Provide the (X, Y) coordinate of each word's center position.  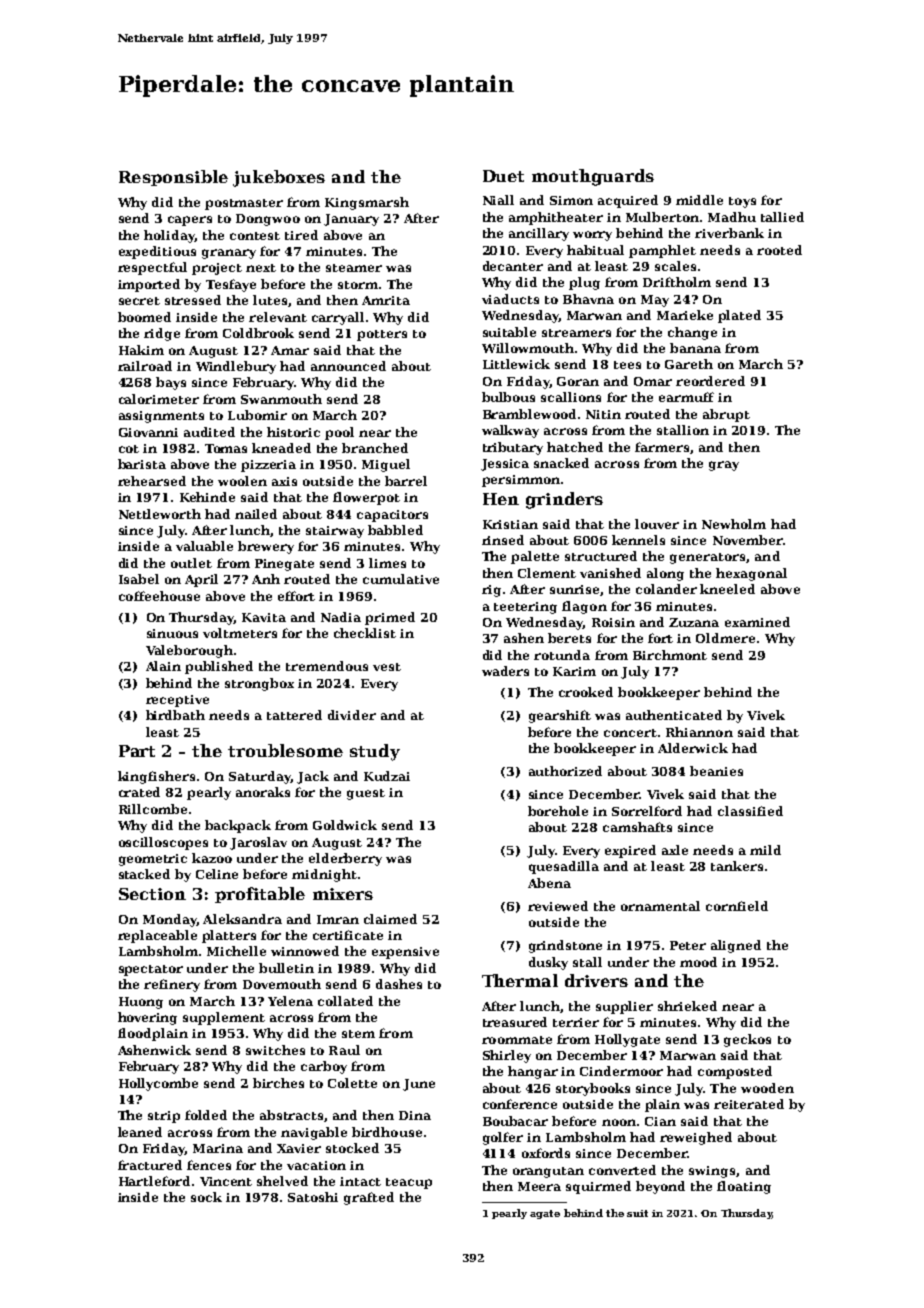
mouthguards (593, 177)
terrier (576, 1022)
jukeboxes (279, 178)
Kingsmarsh (367, 203)
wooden (767, 1088)
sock (206, 1197)
